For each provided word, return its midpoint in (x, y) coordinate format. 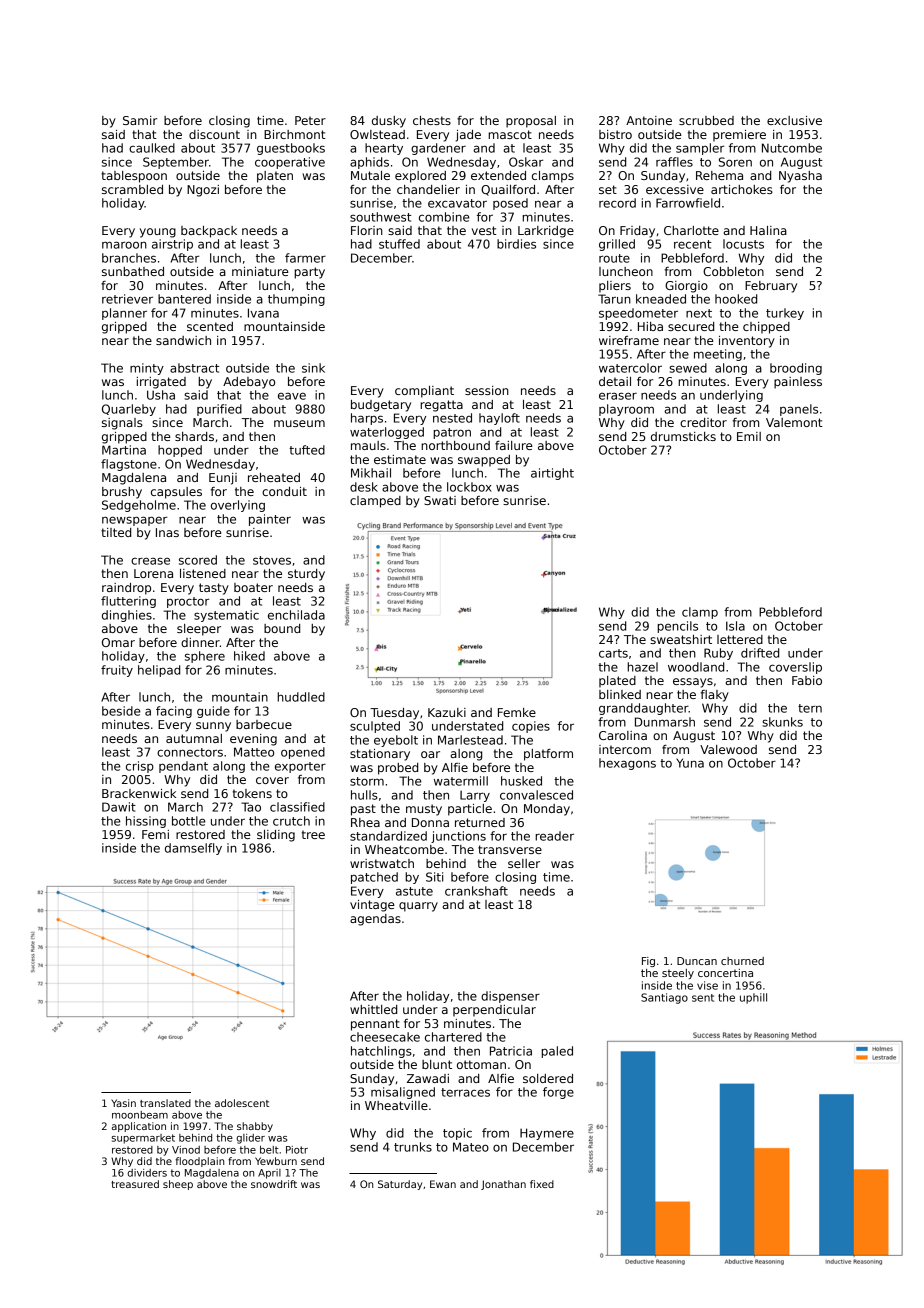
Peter (310, 120)
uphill (753, 998)
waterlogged (387, 433)
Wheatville (396, 1105)
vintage (372, 906)
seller (524, 863)
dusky (389, 122)
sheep (178, 1185)
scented (210, 326)
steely (678, 974)
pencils (677, 627)
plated (617, 682)
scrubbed (706, 120)
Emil (749, 436)
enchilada (296, 615)
